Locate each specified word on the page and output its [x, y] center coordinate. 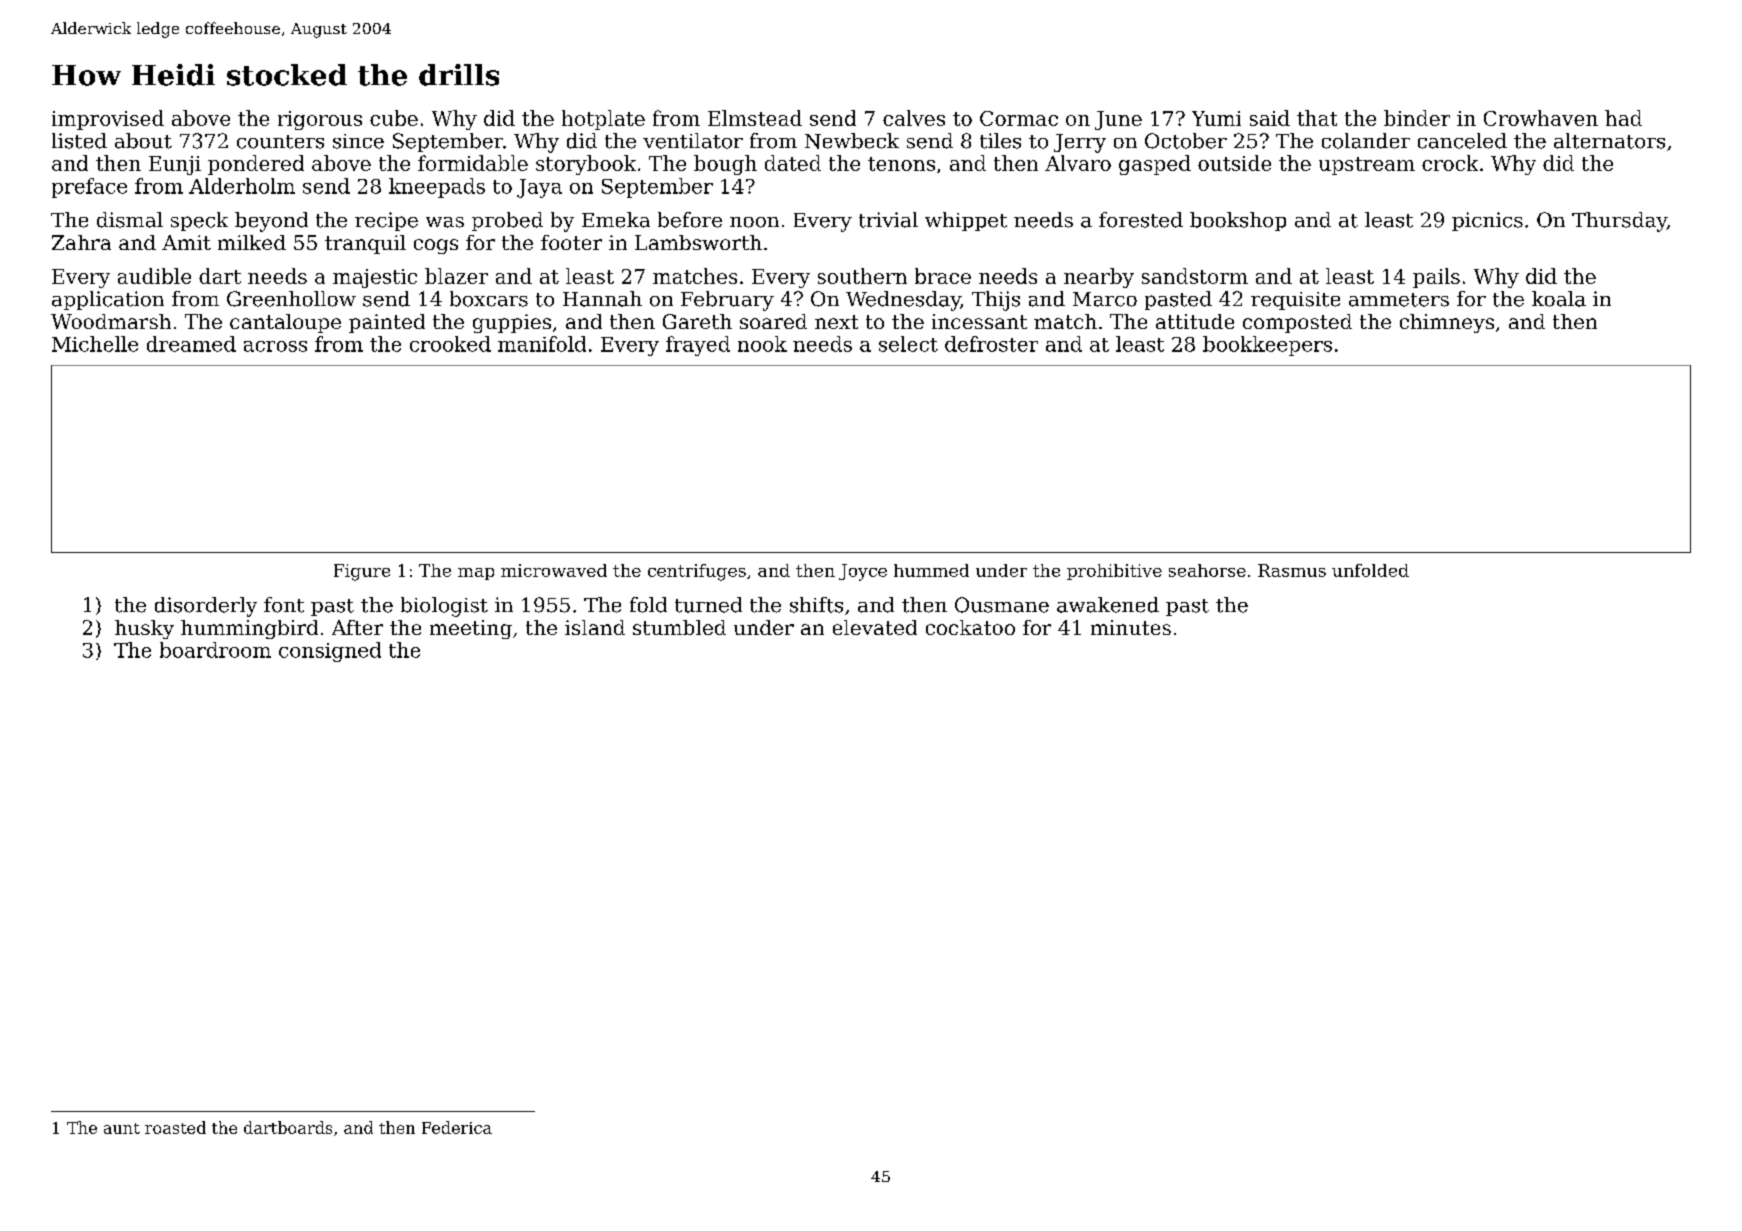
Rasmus [1292, 570]
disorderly [206, 607]
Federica [457, 1127]
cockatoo [970, 627]
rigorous [320, 120]
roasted [175, 1127]
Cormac [1019, 118]
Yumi [1216, 118]
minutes [1131, 627]
